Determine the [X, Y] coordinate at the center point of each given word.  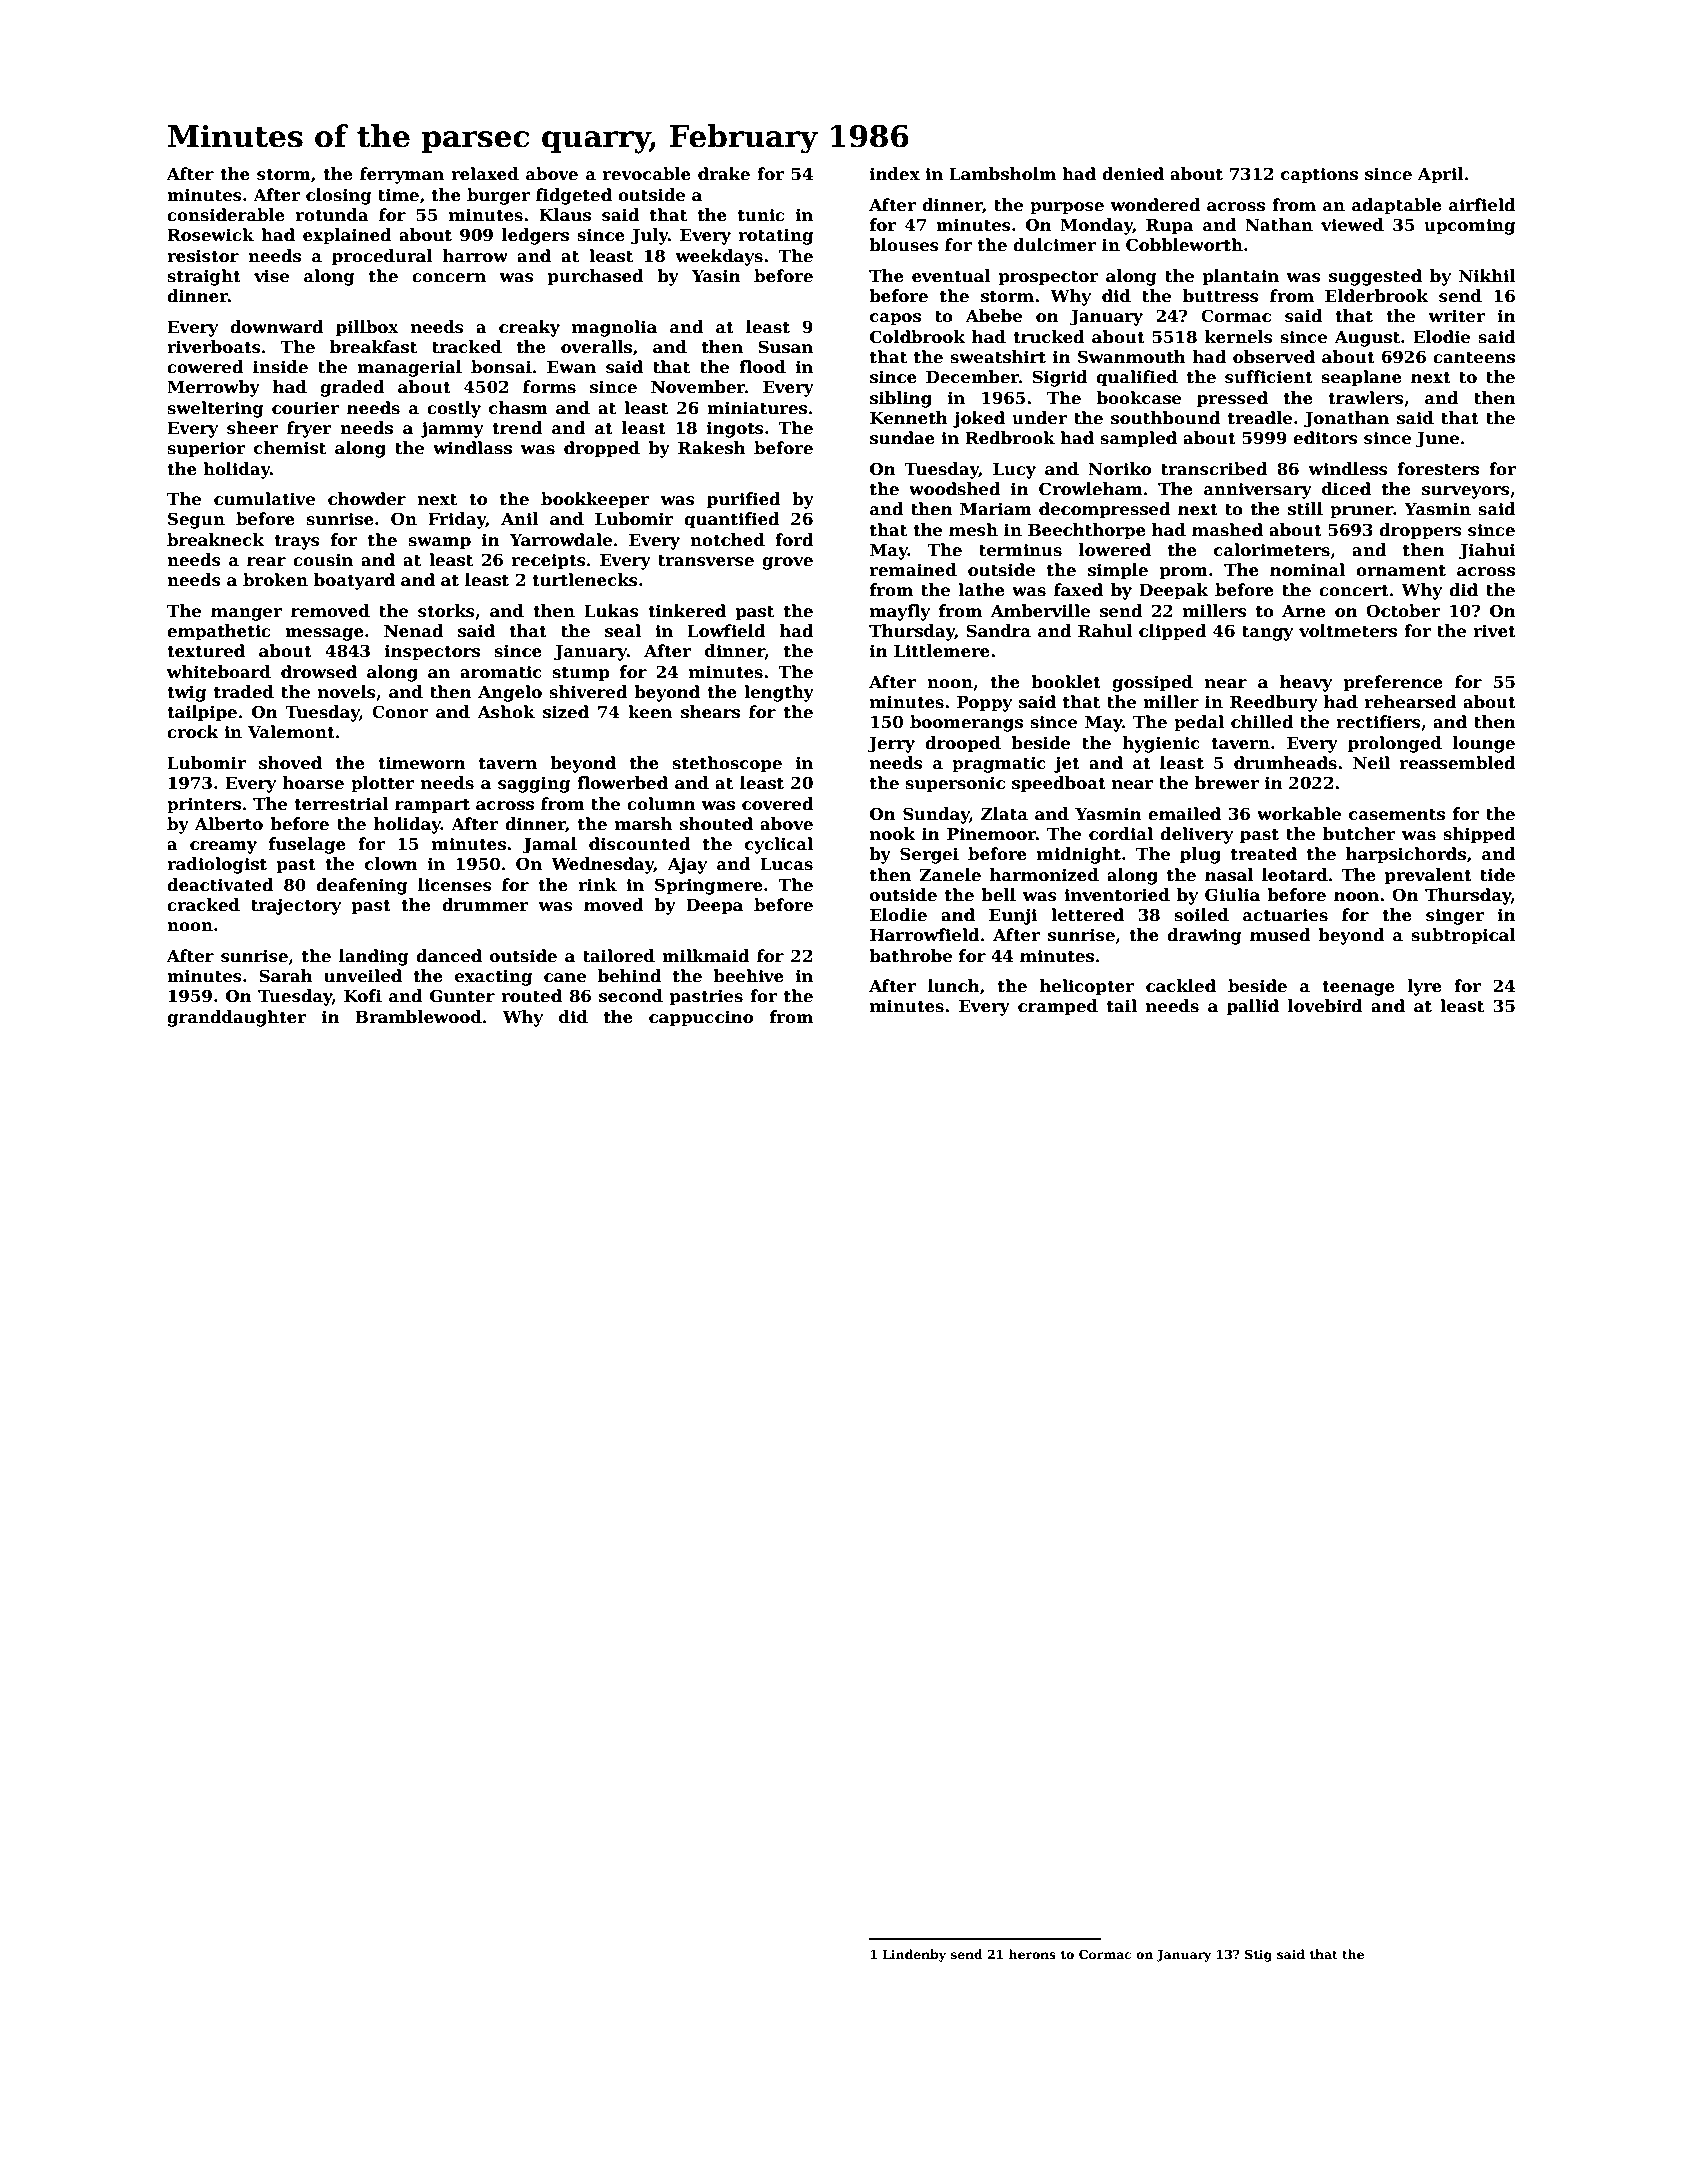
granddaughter [237, 1018]
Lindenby [914, 1955]
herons [1032, 1954]
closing [339, 196]
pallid [1253, 1007]
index [895, 174]
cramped [1058, 1007]
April [1441, 175]
